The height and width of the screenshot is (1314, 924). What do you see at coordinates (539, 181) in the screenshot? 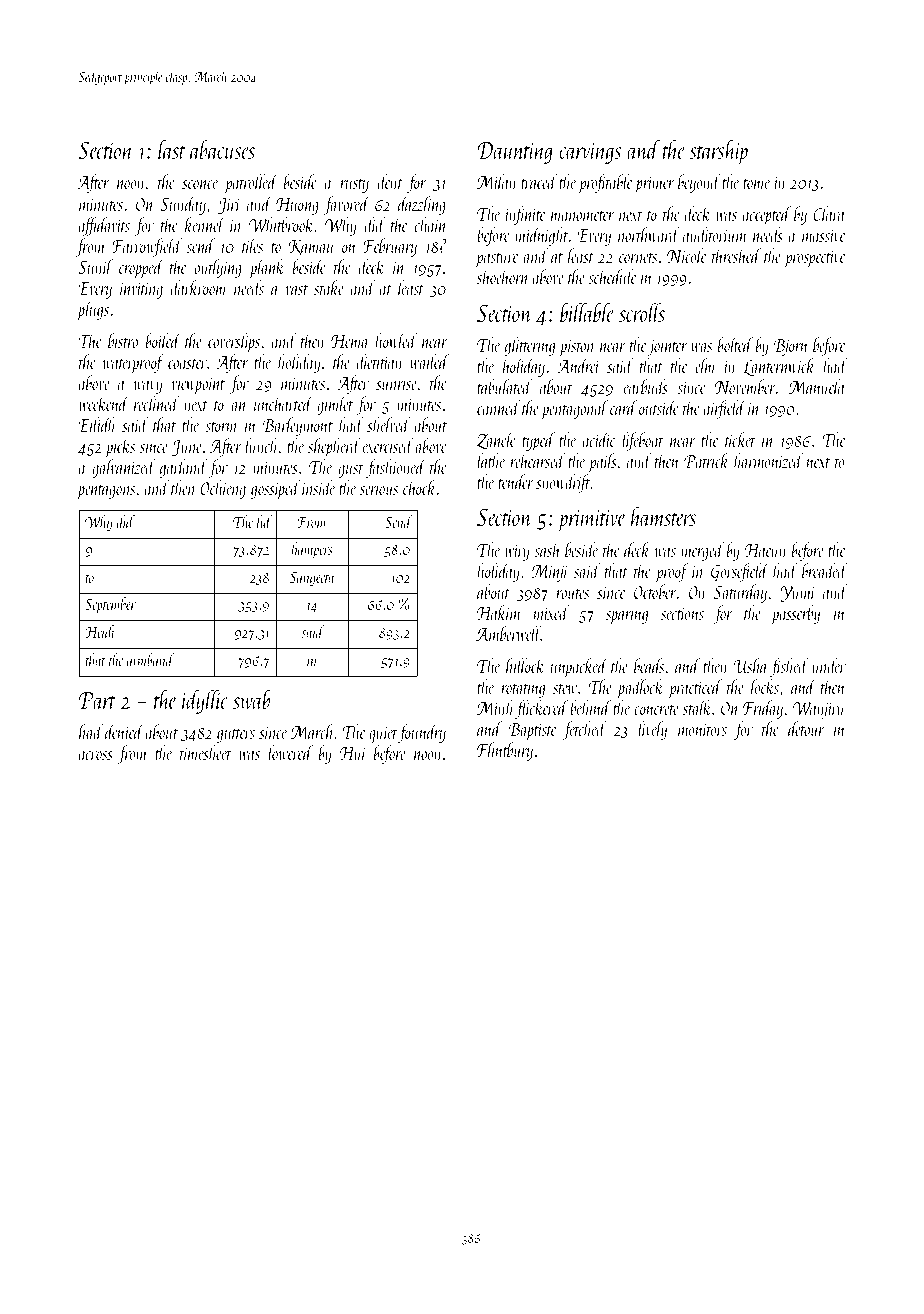
I see `traced` at bounding box center [539, 181].
